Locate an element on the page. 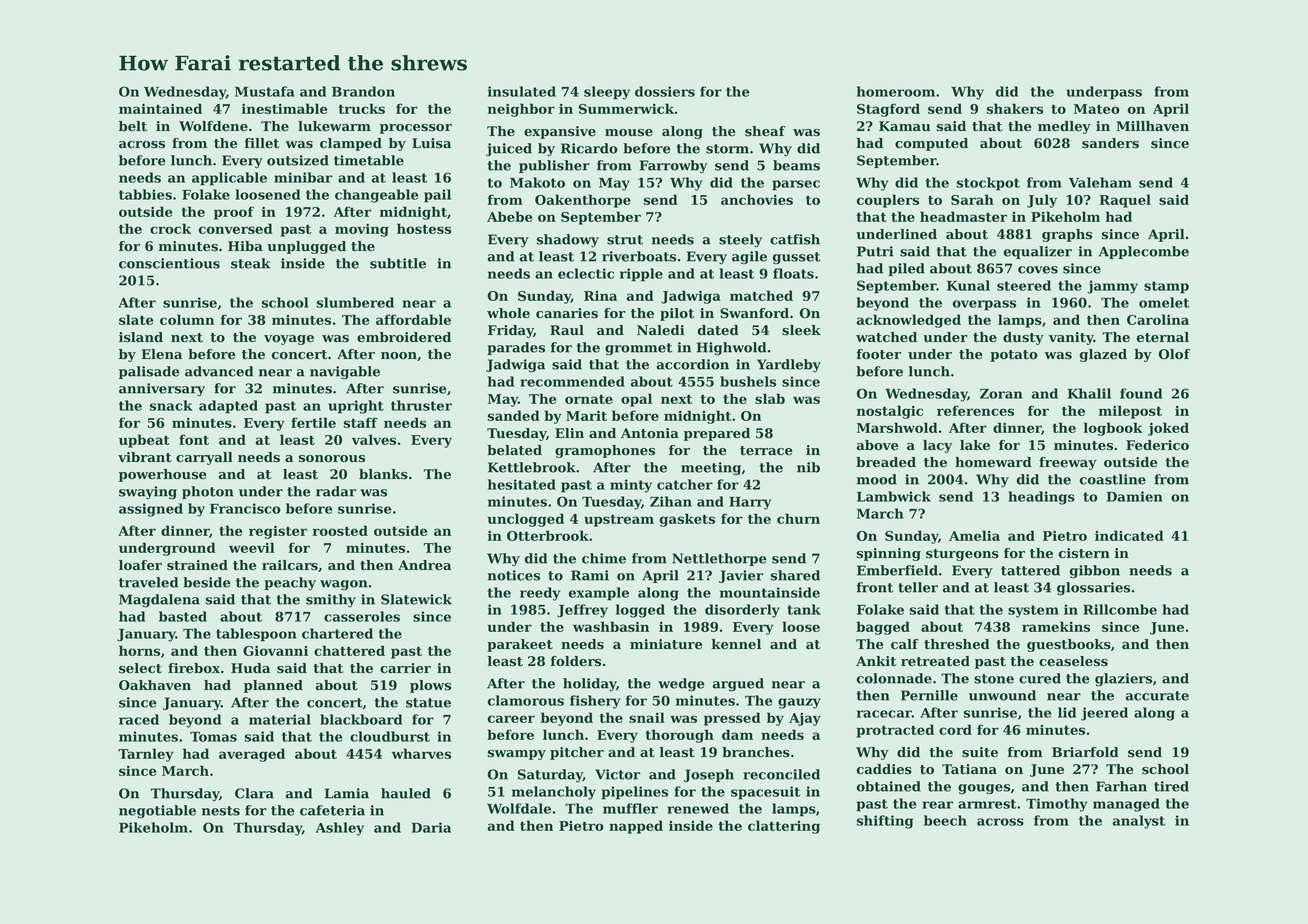 The image size is (1308, 924). Ashley is located at coordinates (340, 829).
